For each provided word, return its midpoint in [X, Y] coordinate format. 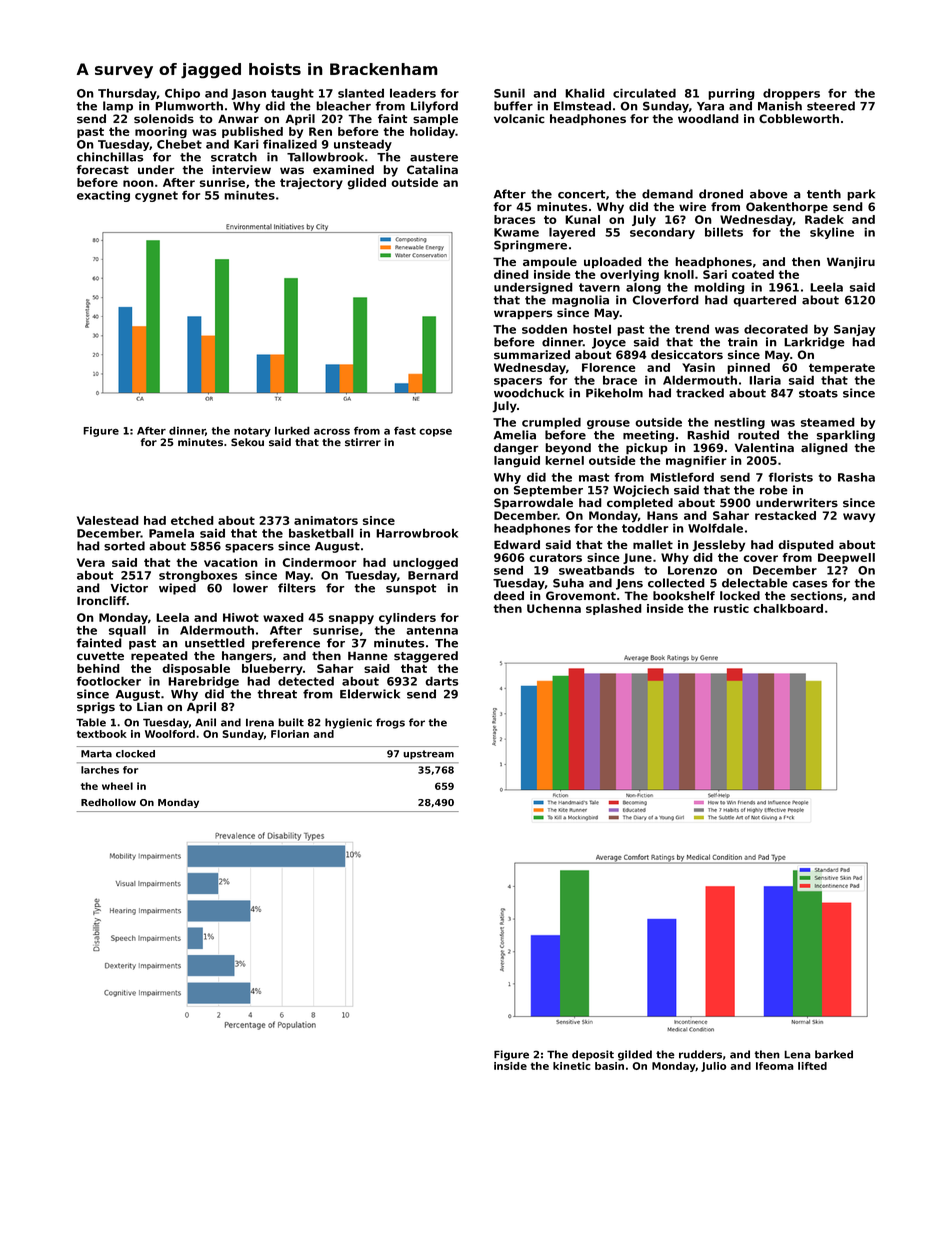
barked [834, 1054]
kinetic [571, 1066]
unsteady [363, 145]
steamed [828, 422]
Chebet [179, 144]
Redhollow [108, 802]
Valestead [108, 520]
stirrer [363, 442]
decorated [776, 329]
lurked [292, 430]
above [769, 194]
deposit [593, 1055]
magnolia [580, 301]
